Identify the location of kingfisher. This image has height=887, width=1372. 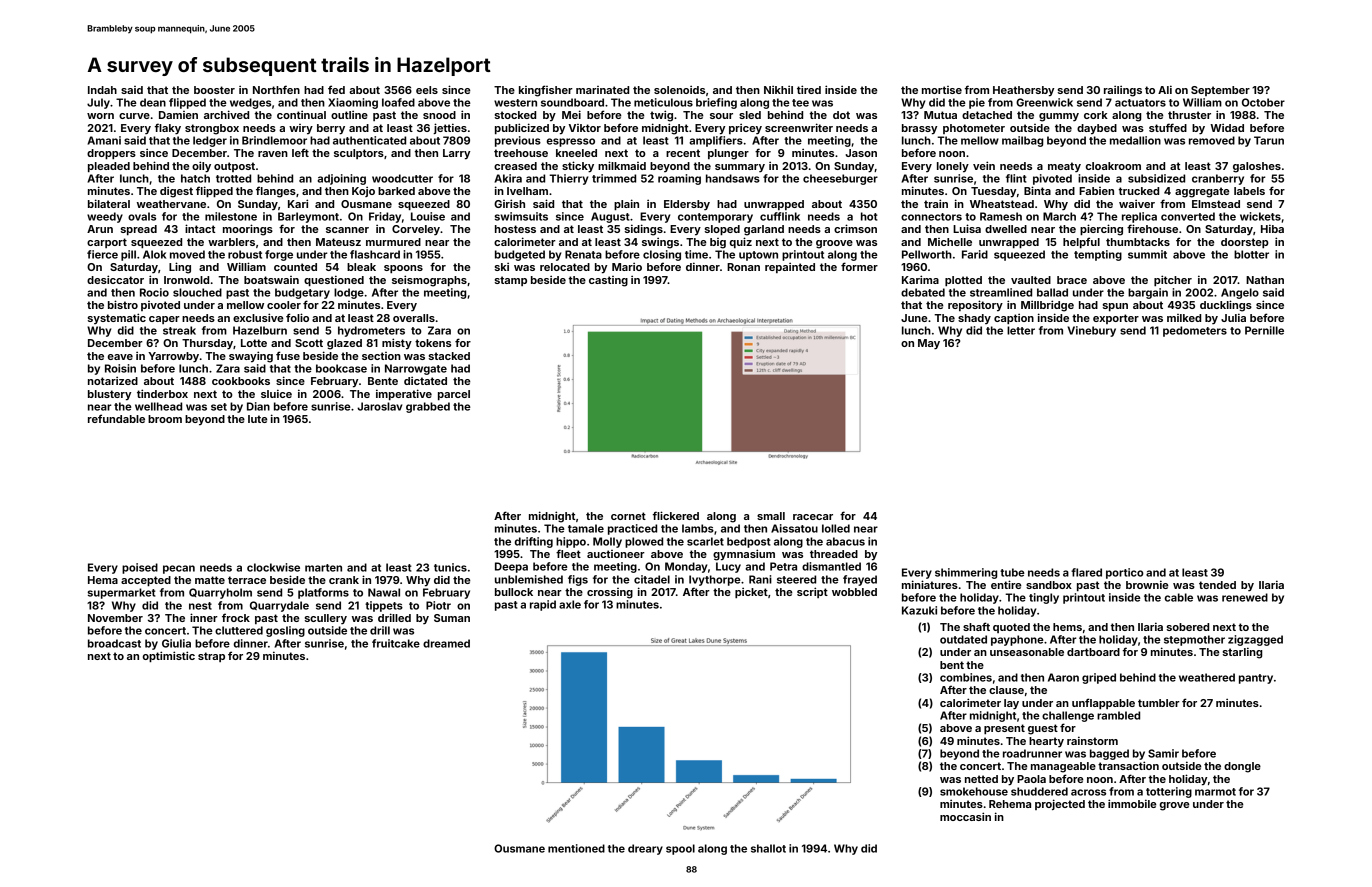
(546, 91).
